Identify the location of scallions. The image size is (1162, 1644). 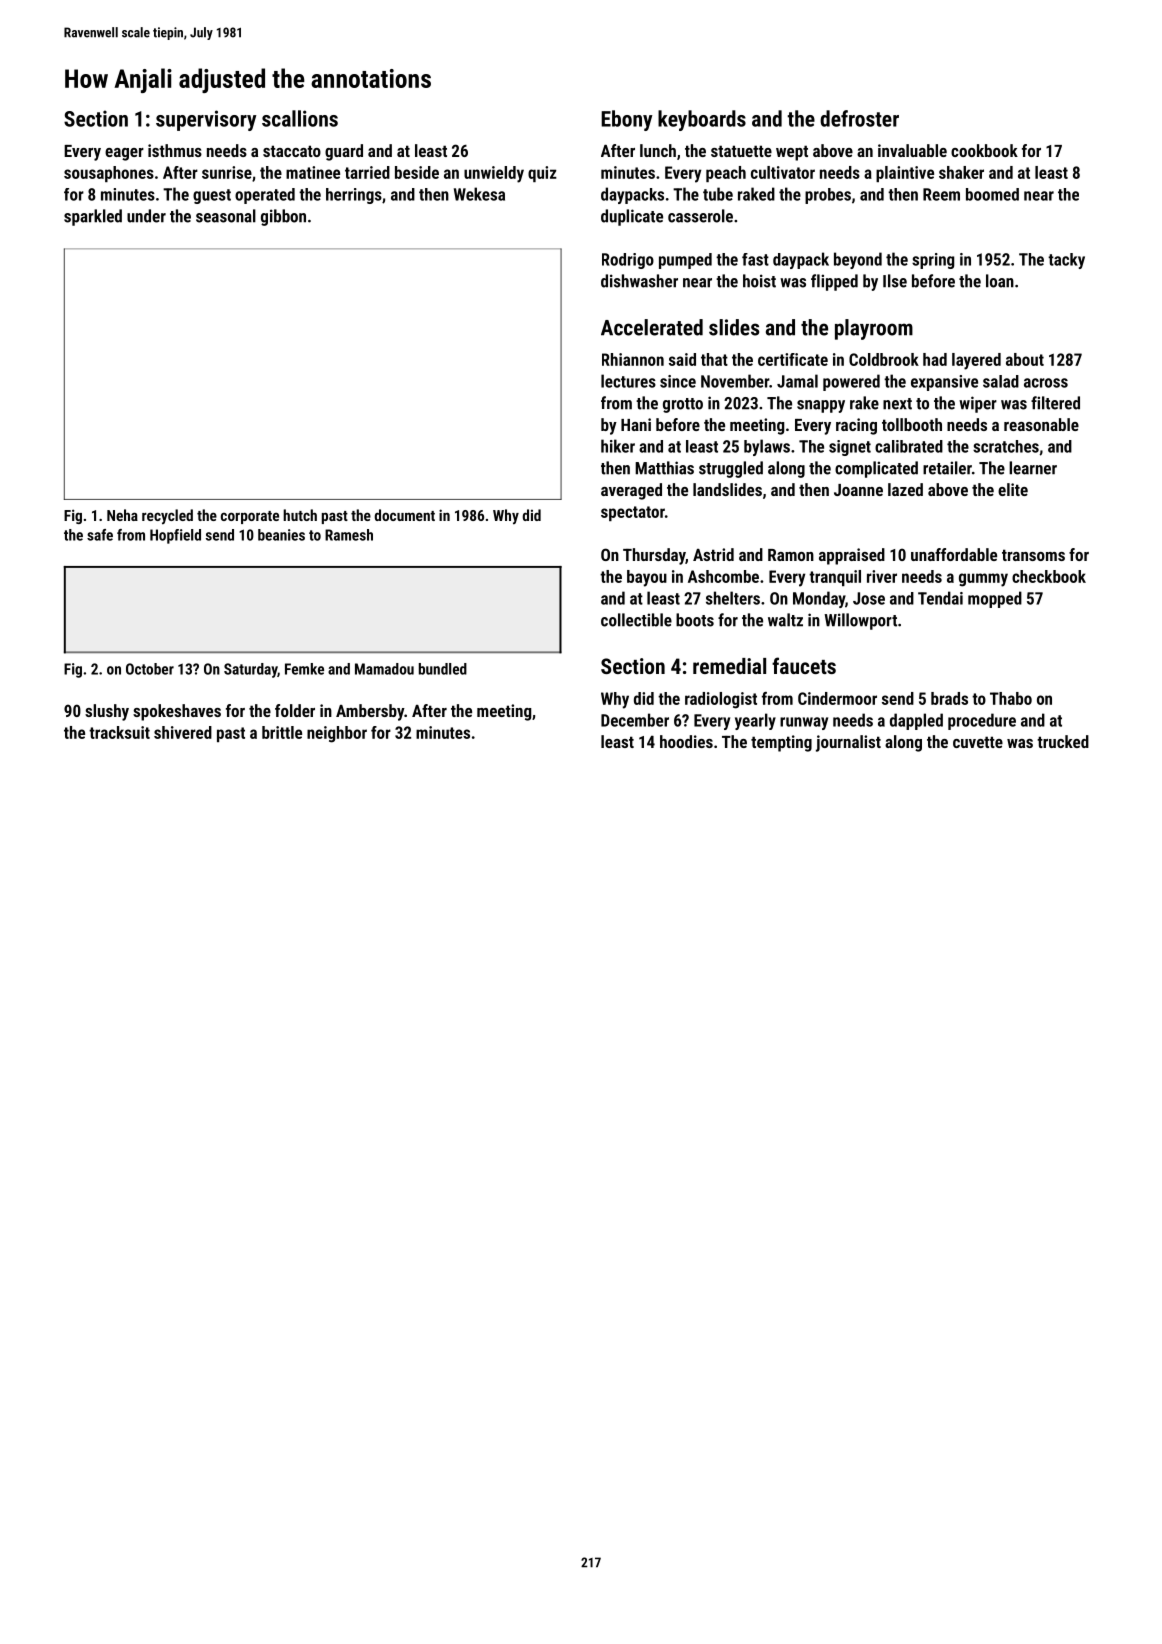
(300, 118).
